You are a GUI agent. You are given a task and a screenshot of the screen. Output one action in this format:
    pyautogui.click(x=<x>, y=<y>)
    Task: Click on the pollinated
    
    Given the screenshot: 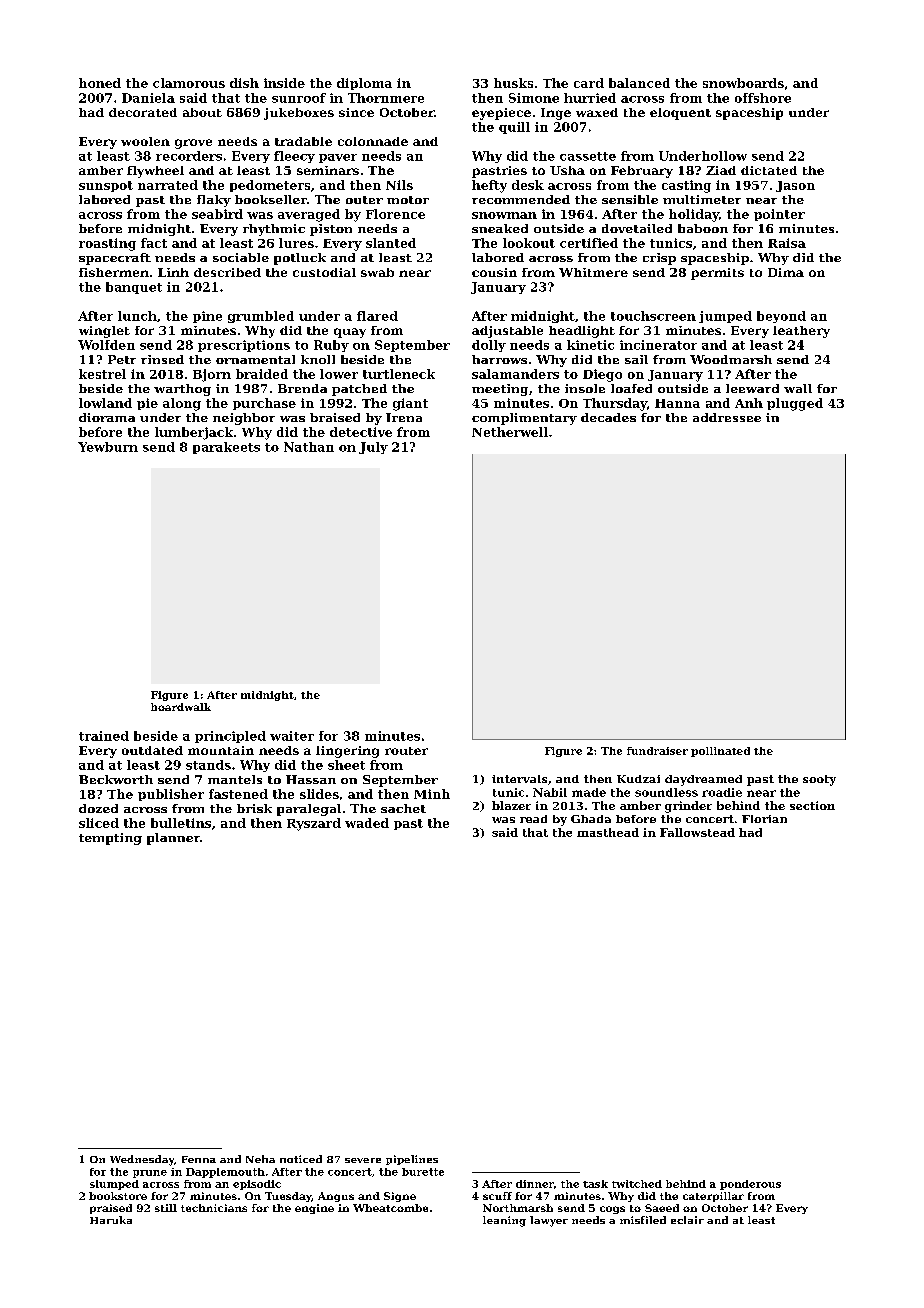 What is the action you would take?
    pyautogui.click(x=720, y=752)
